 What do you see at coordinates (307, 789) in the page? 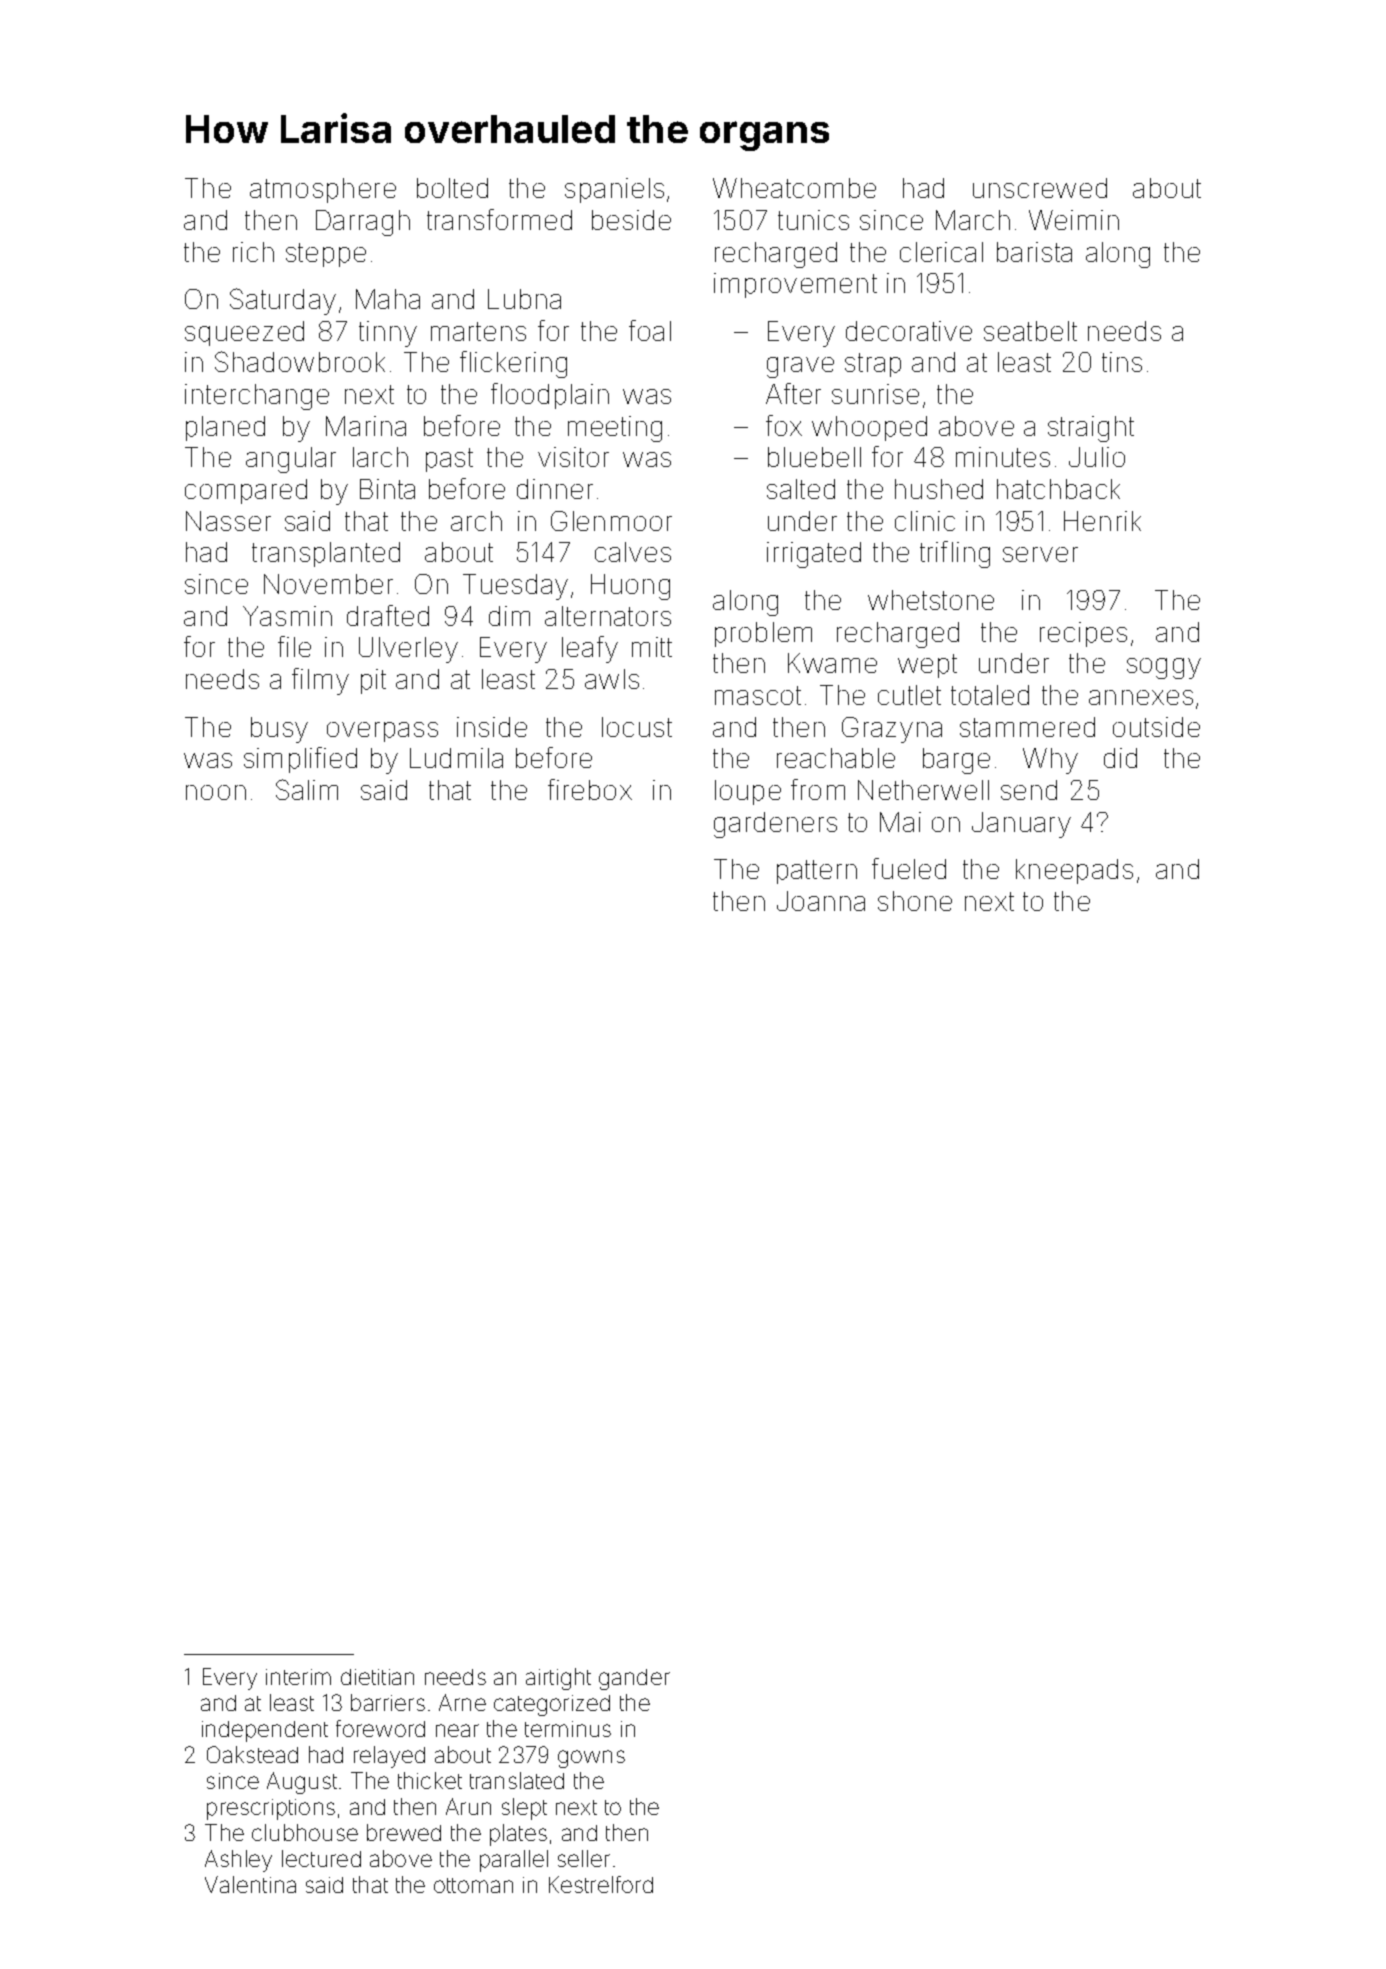
I see `Salim` at bounding box center [307, 789].
